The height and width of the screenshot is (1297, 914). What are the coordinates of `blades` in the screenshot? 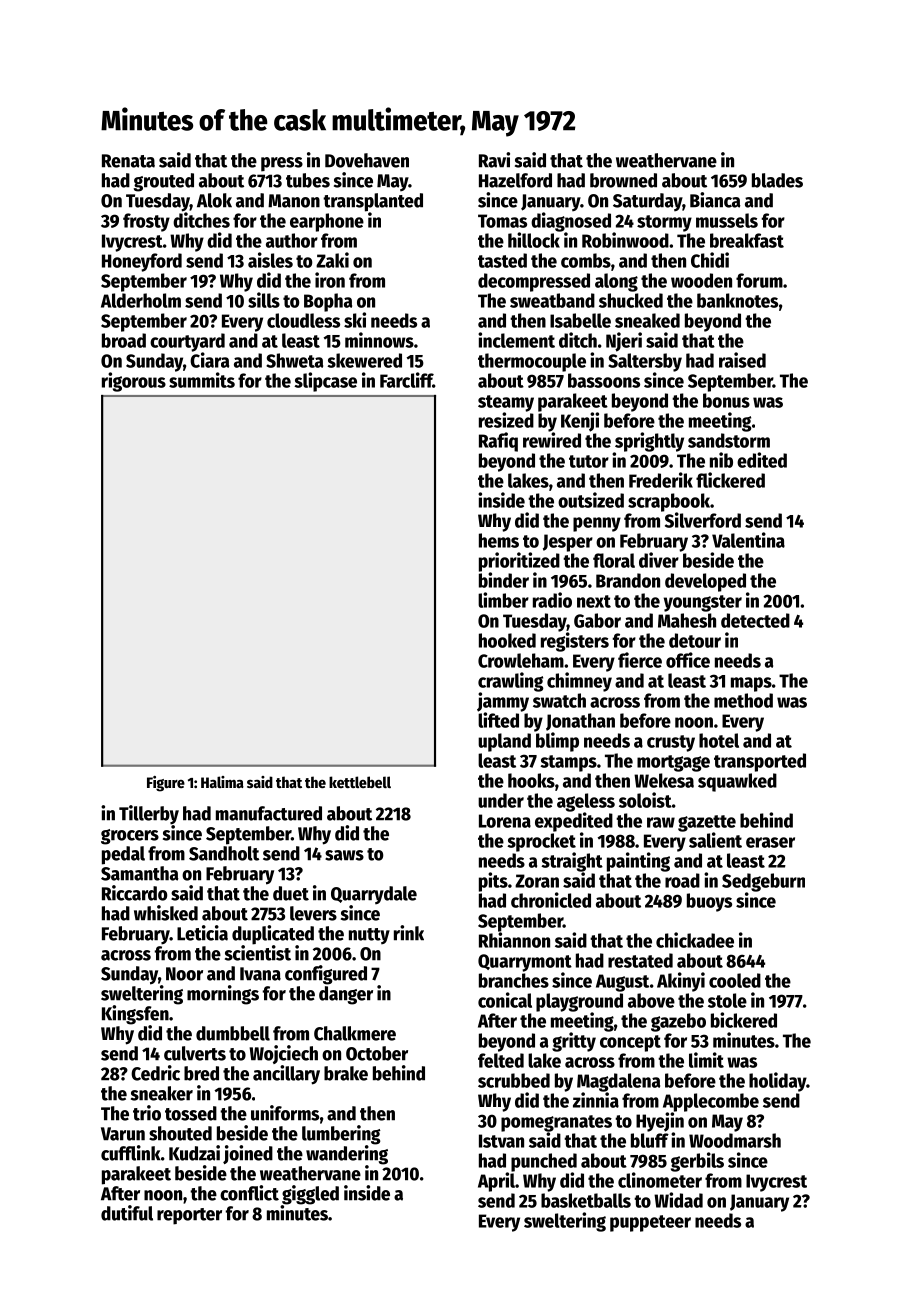 It's located at (777, 180).
